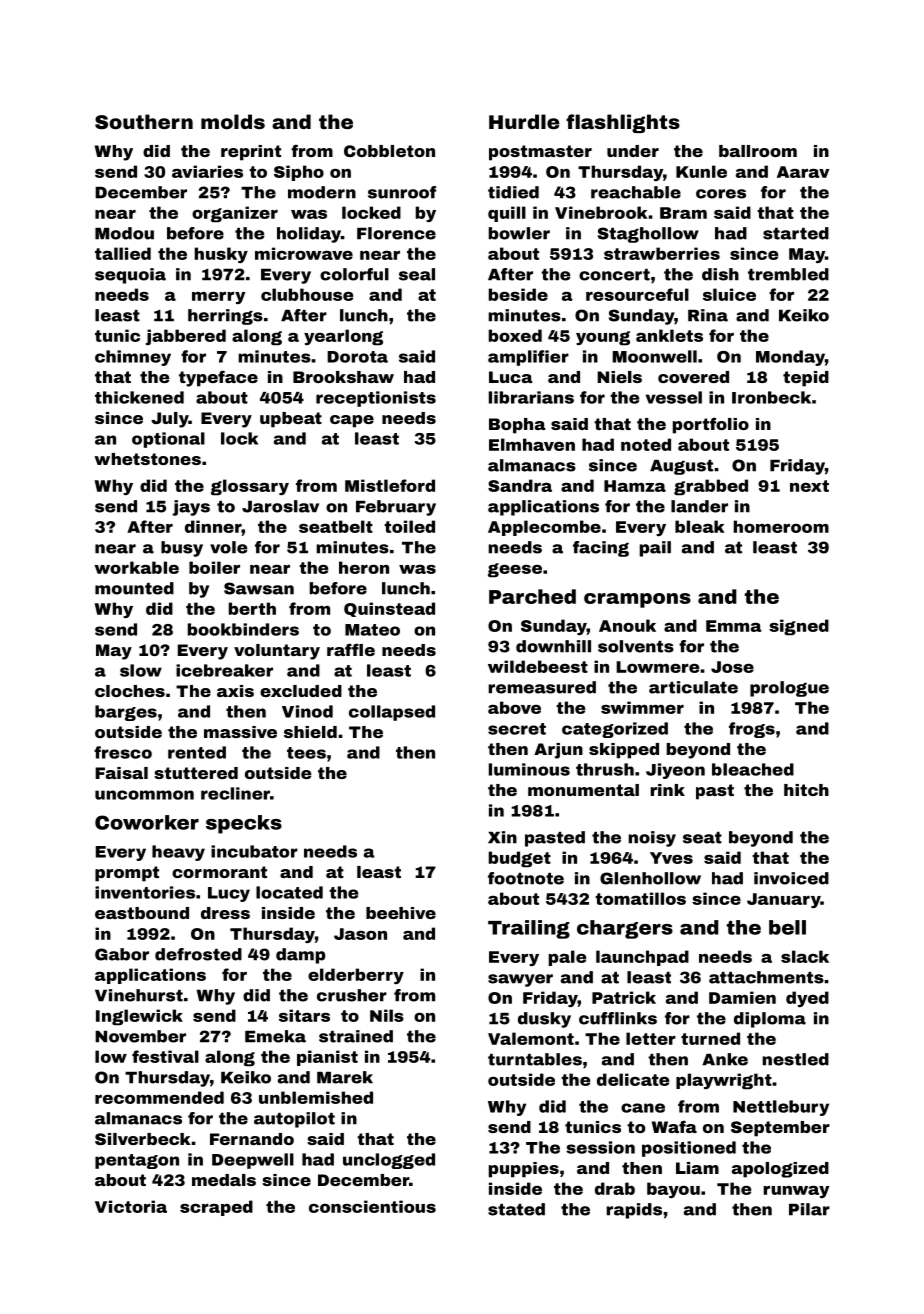 Image resolution: width=924 pixels, height=1314 pixels. I want to click on prologue, so click(789, 689).
